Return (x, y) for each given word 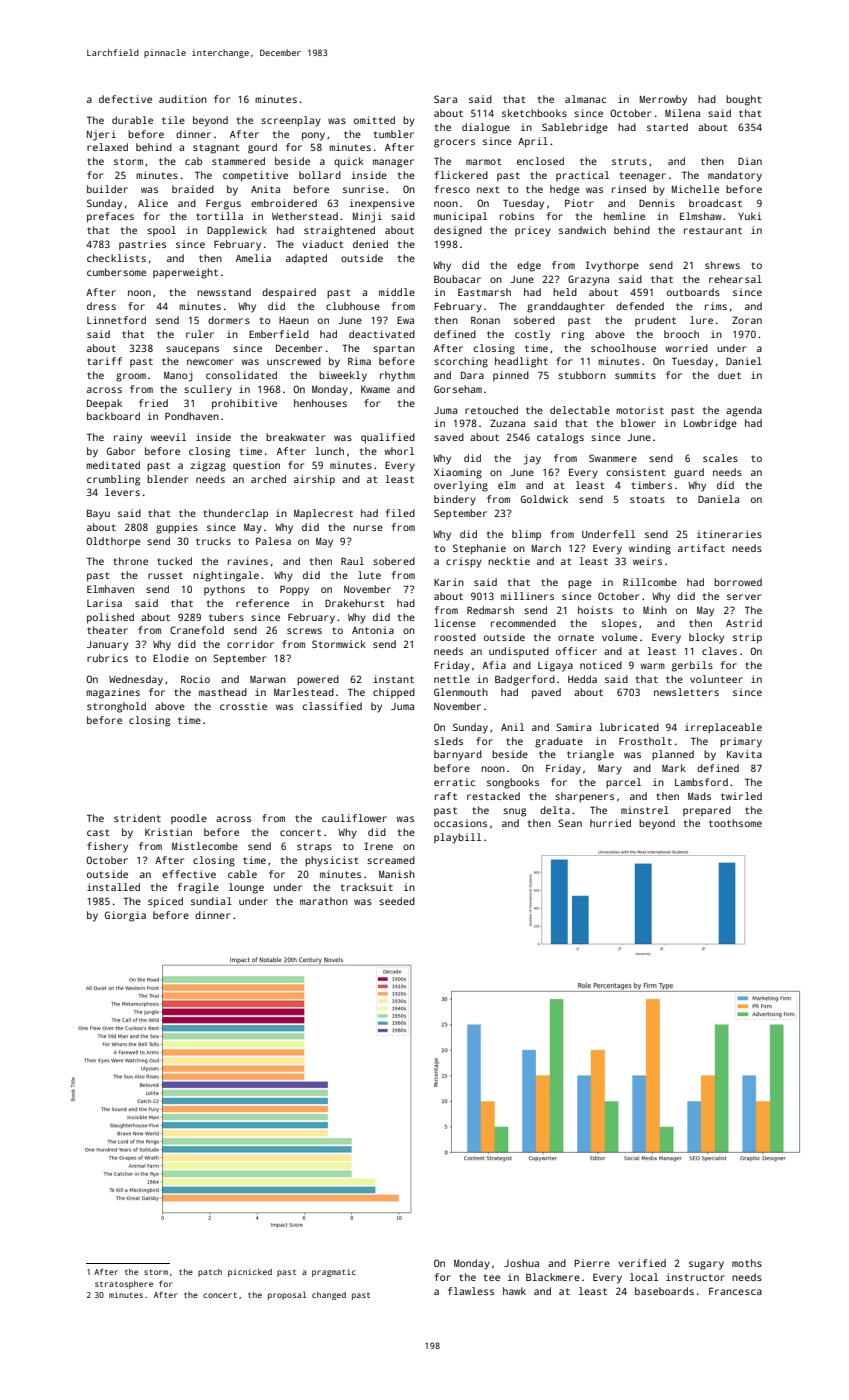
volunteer (716, 679)
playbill (457, 838)
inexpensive (382, 204)
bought (744, 100)
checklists (116, 258)
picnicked (250, 1273)
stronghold (116, 707)
